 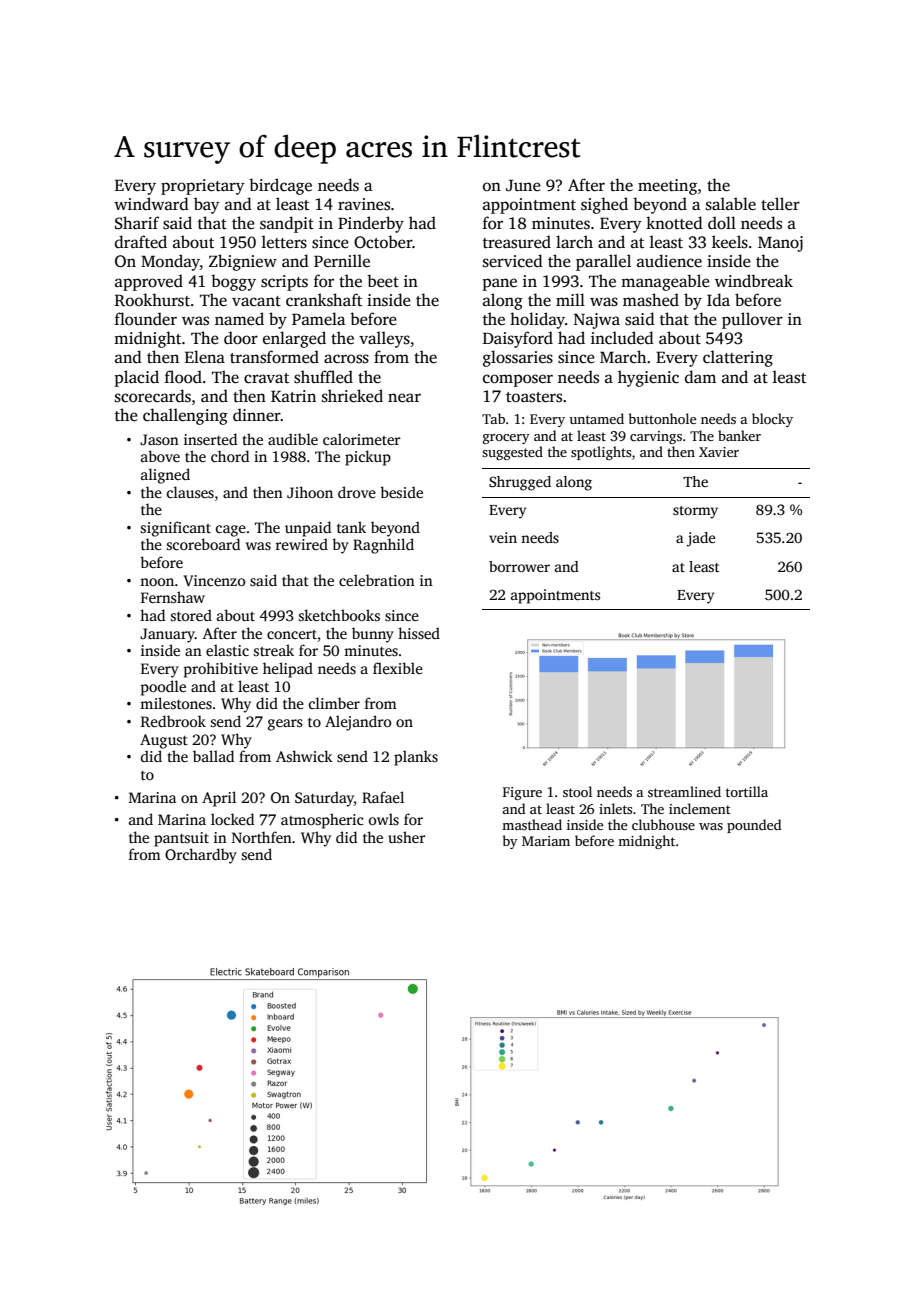 I want to click on meeting, so click(x=667, y=187).
